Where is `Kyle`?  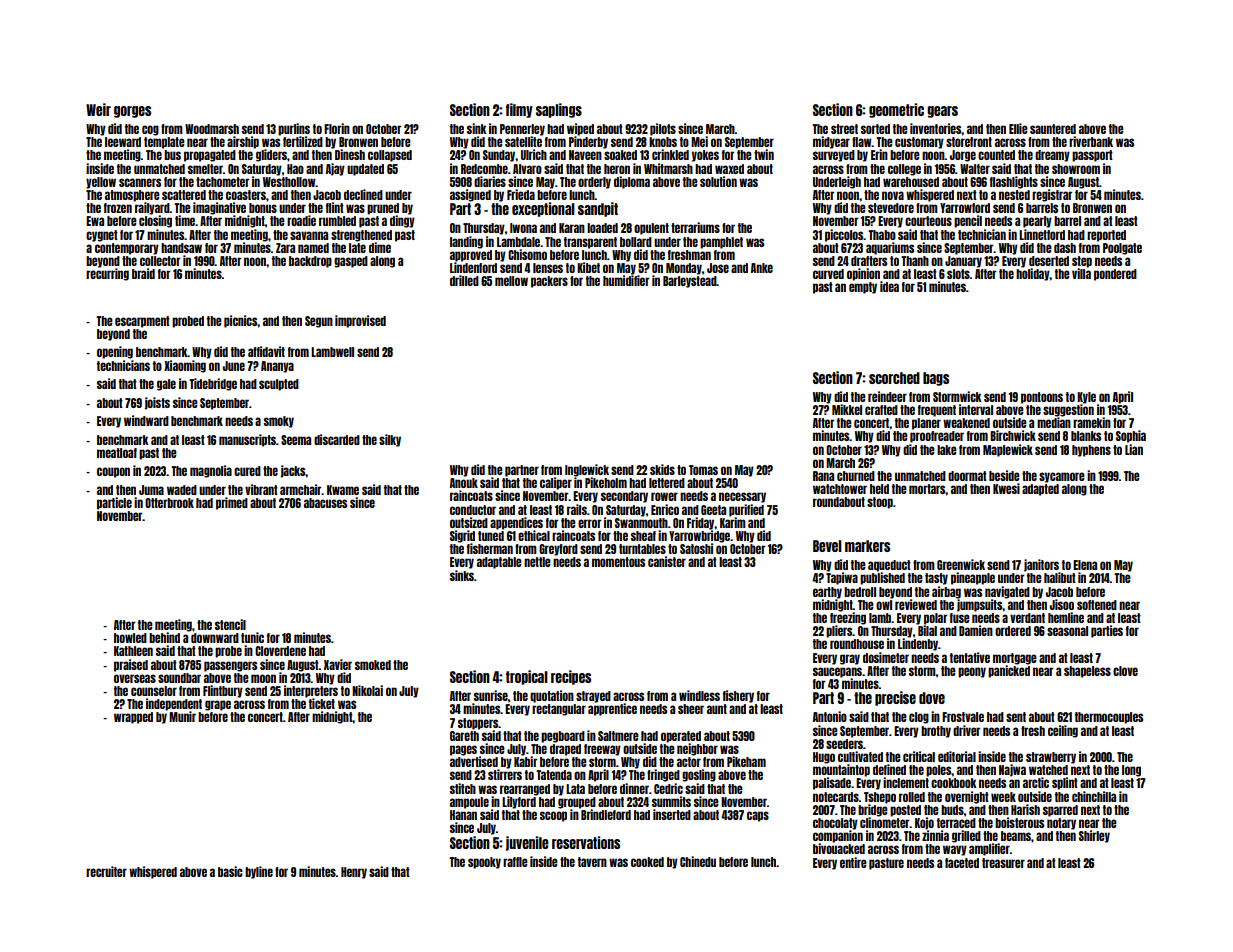 Kyle is located at coordinates (1086, 398).
